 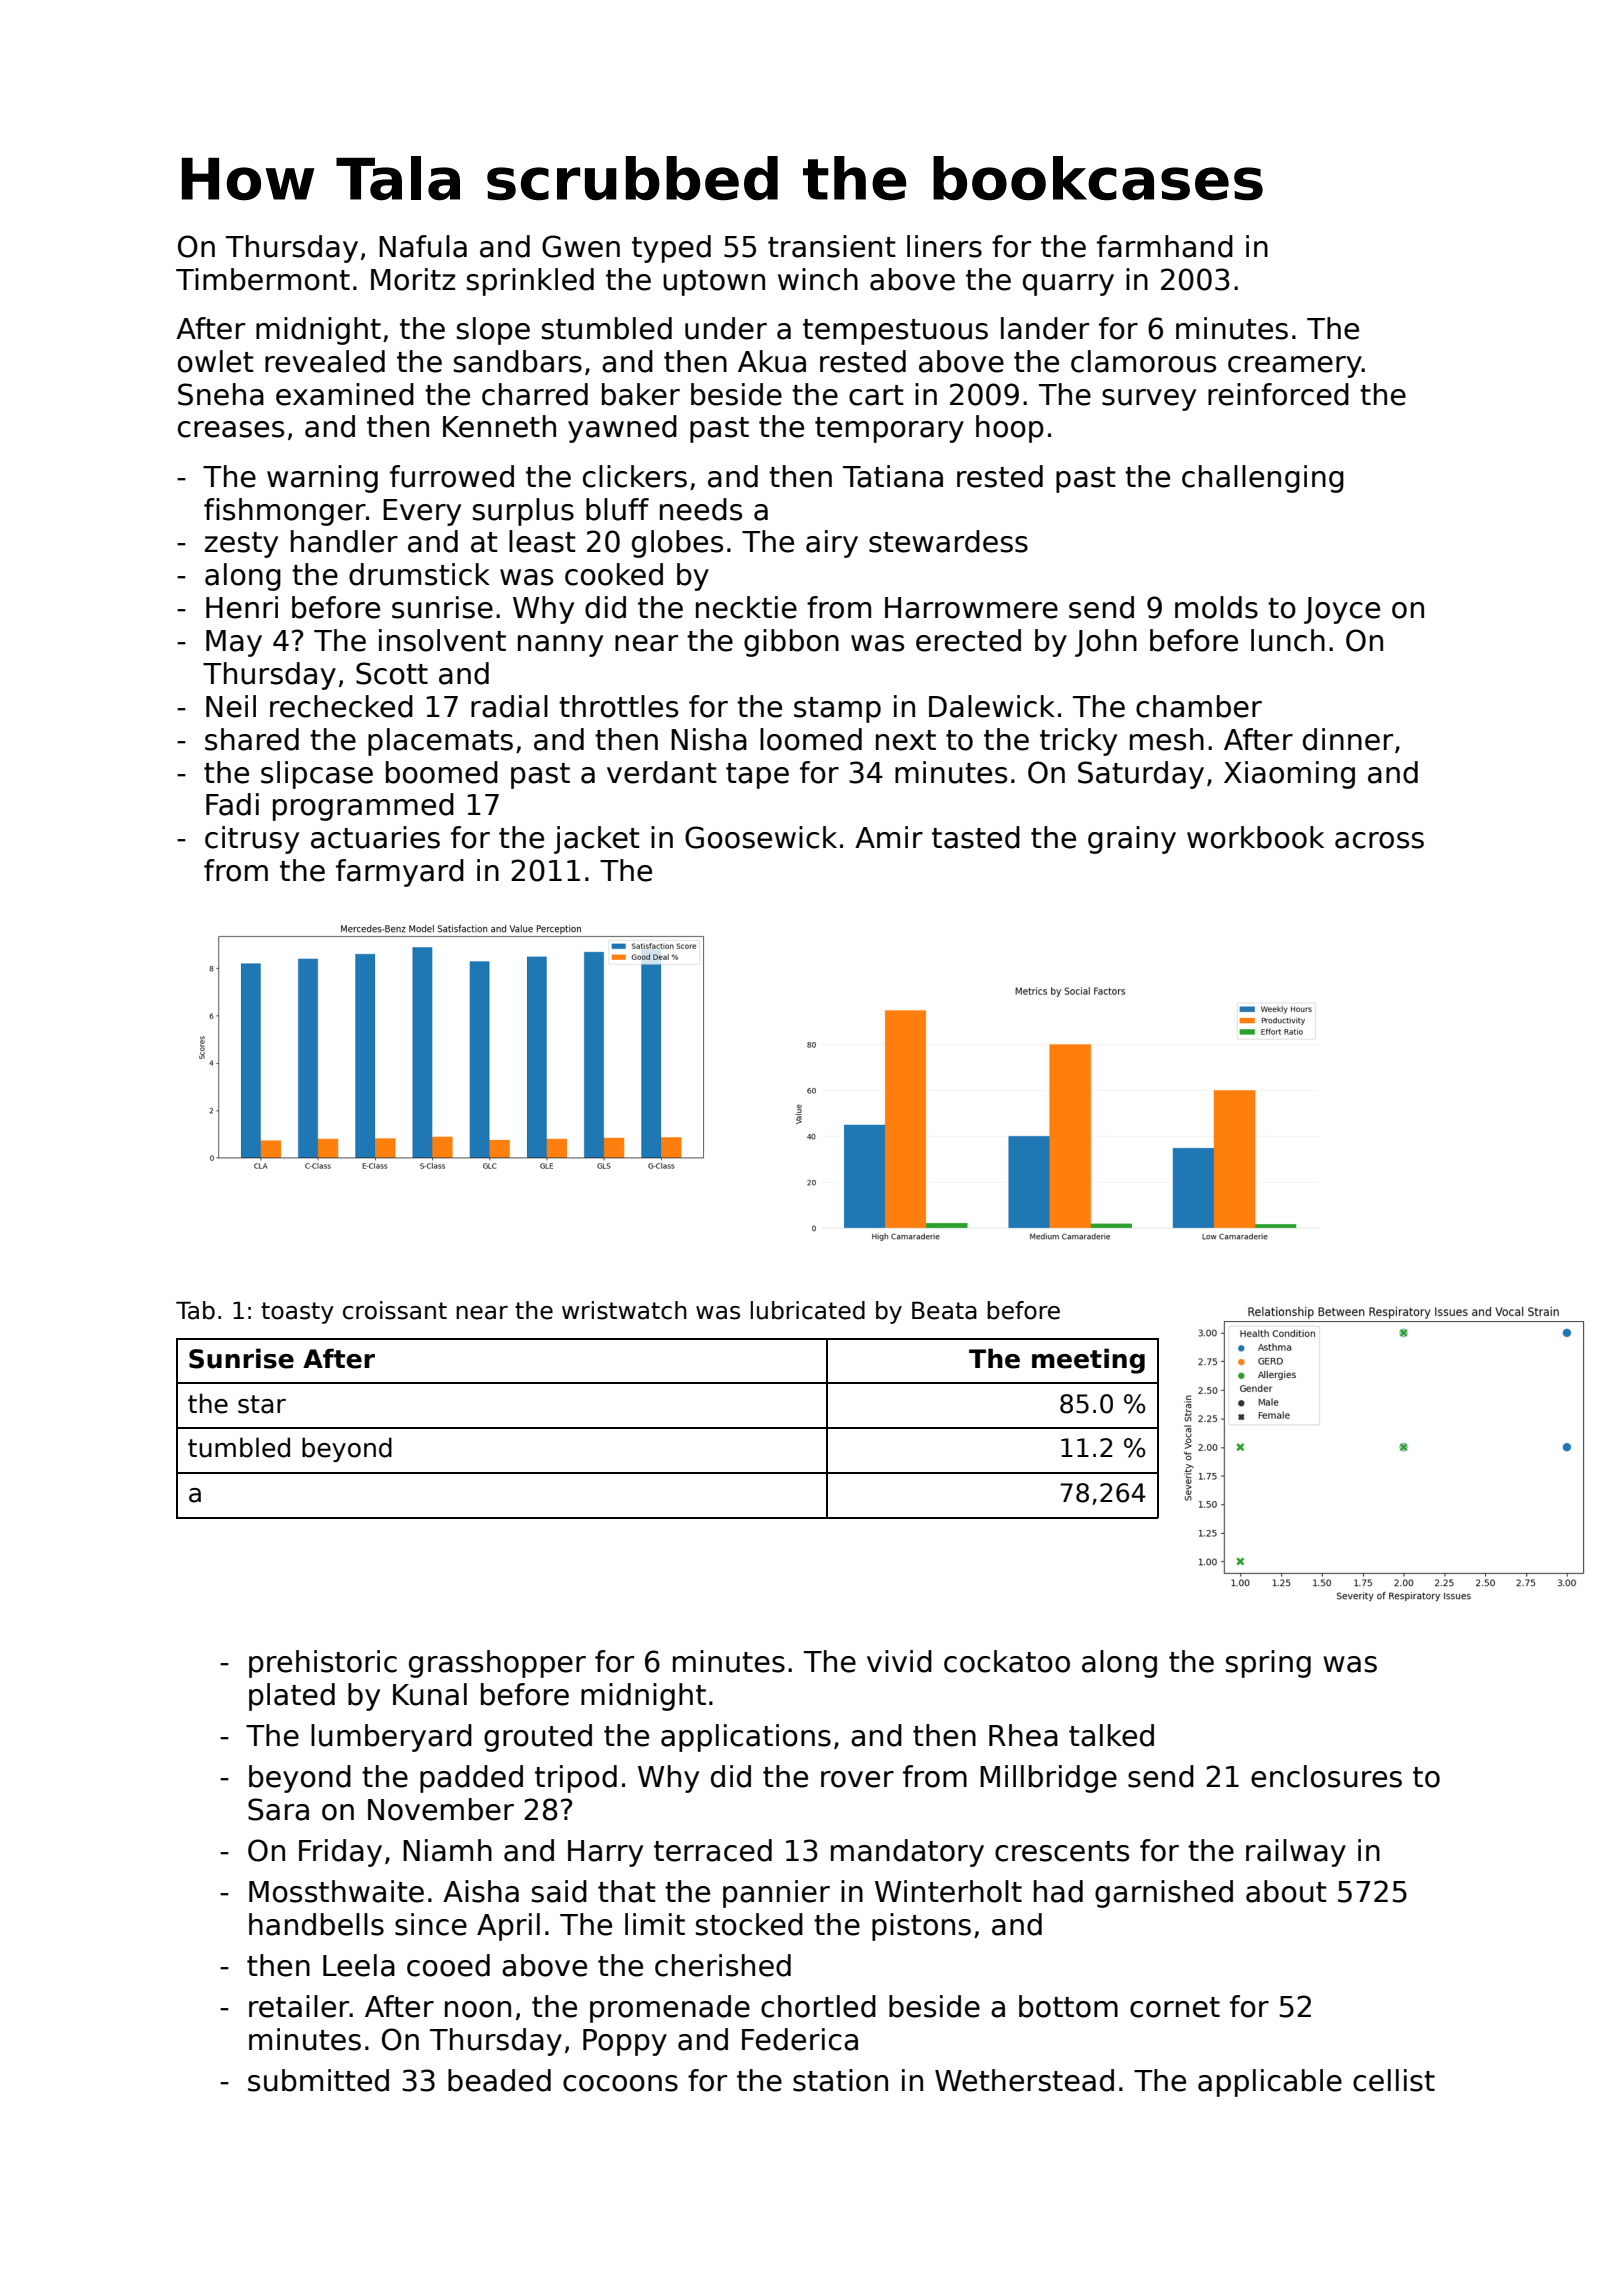 What do you see at coordinates (620, 2083) in the image?
I see `cocoons` at bounding box center [620, 2083].
